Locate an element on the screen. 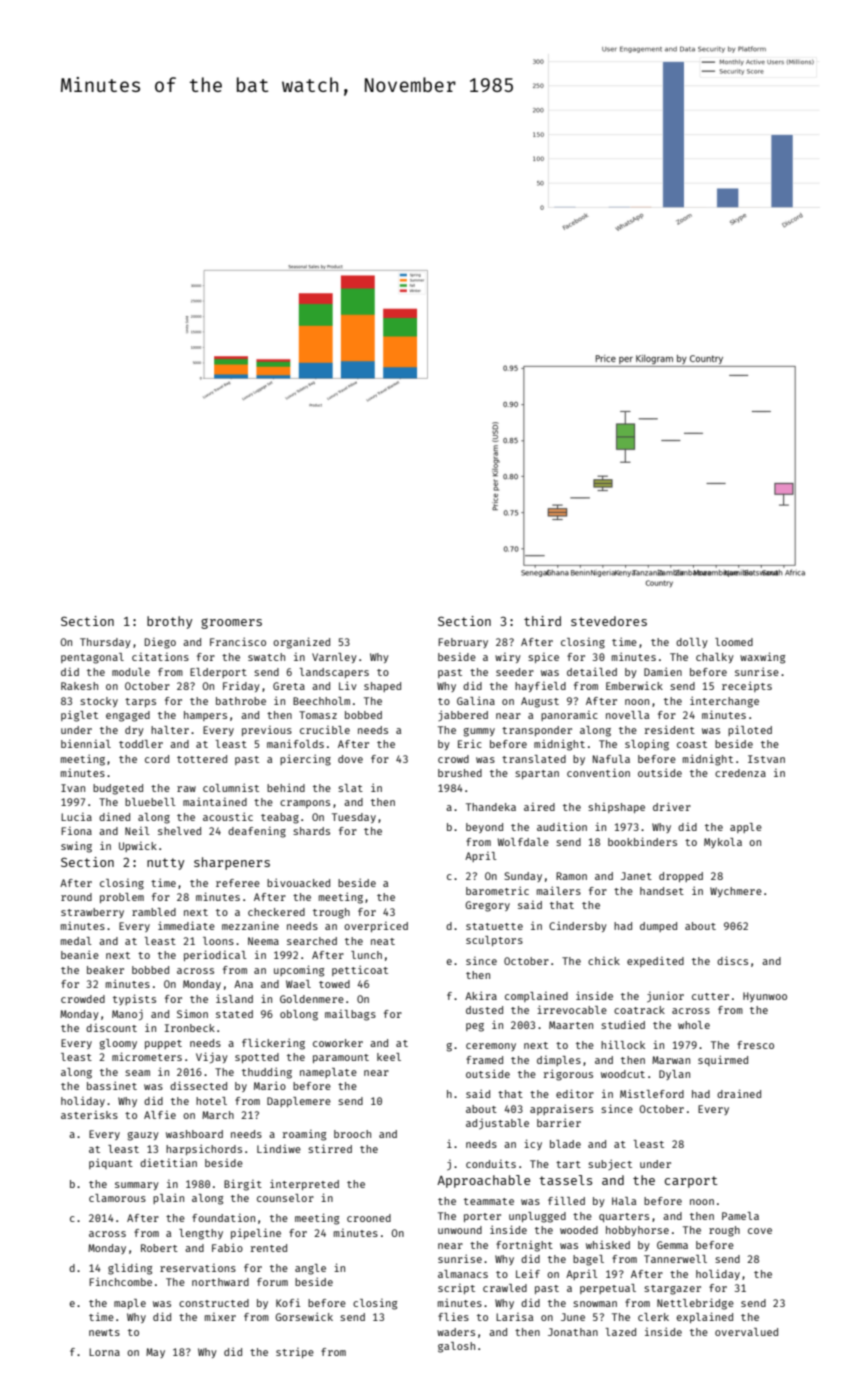 This screenshot has height=1400, width=849. dolly is located at coordinates (692, 643).
